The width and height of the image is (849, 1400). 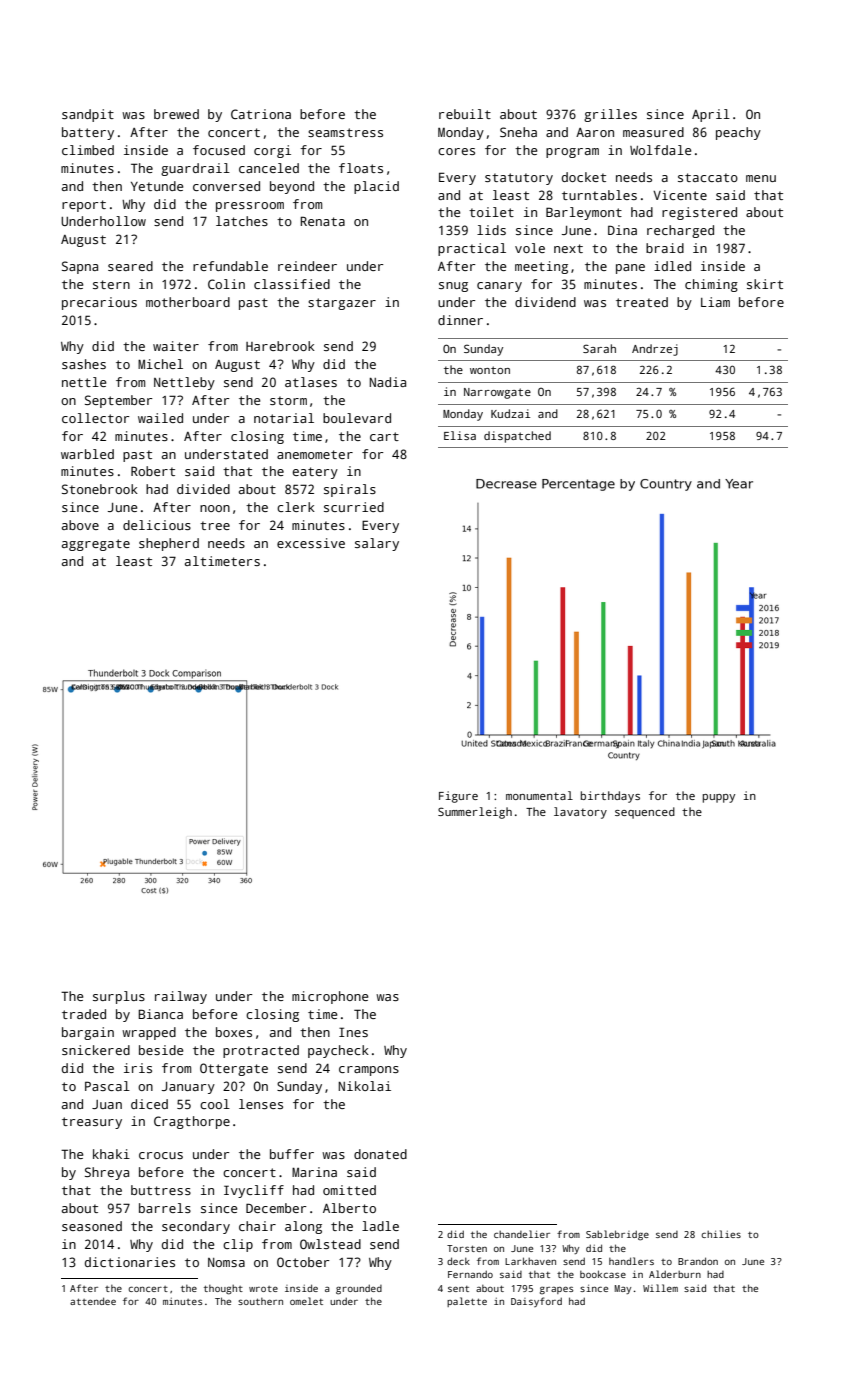 I want to click on Andrzej, so click(x=655, y=350).
